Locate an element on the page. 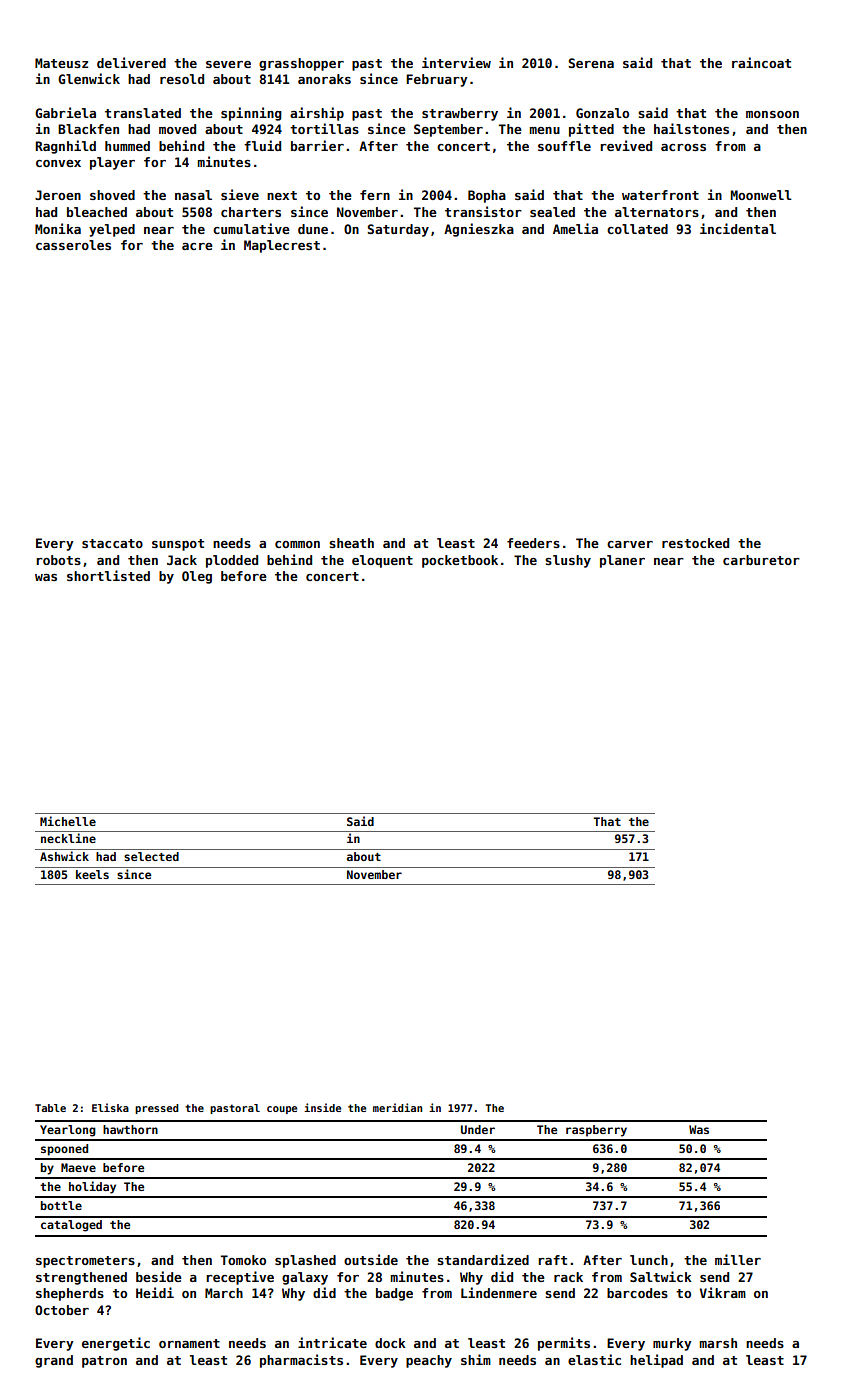 The image size is (849, 1400). sieve is located at coordinates (240, 194).
